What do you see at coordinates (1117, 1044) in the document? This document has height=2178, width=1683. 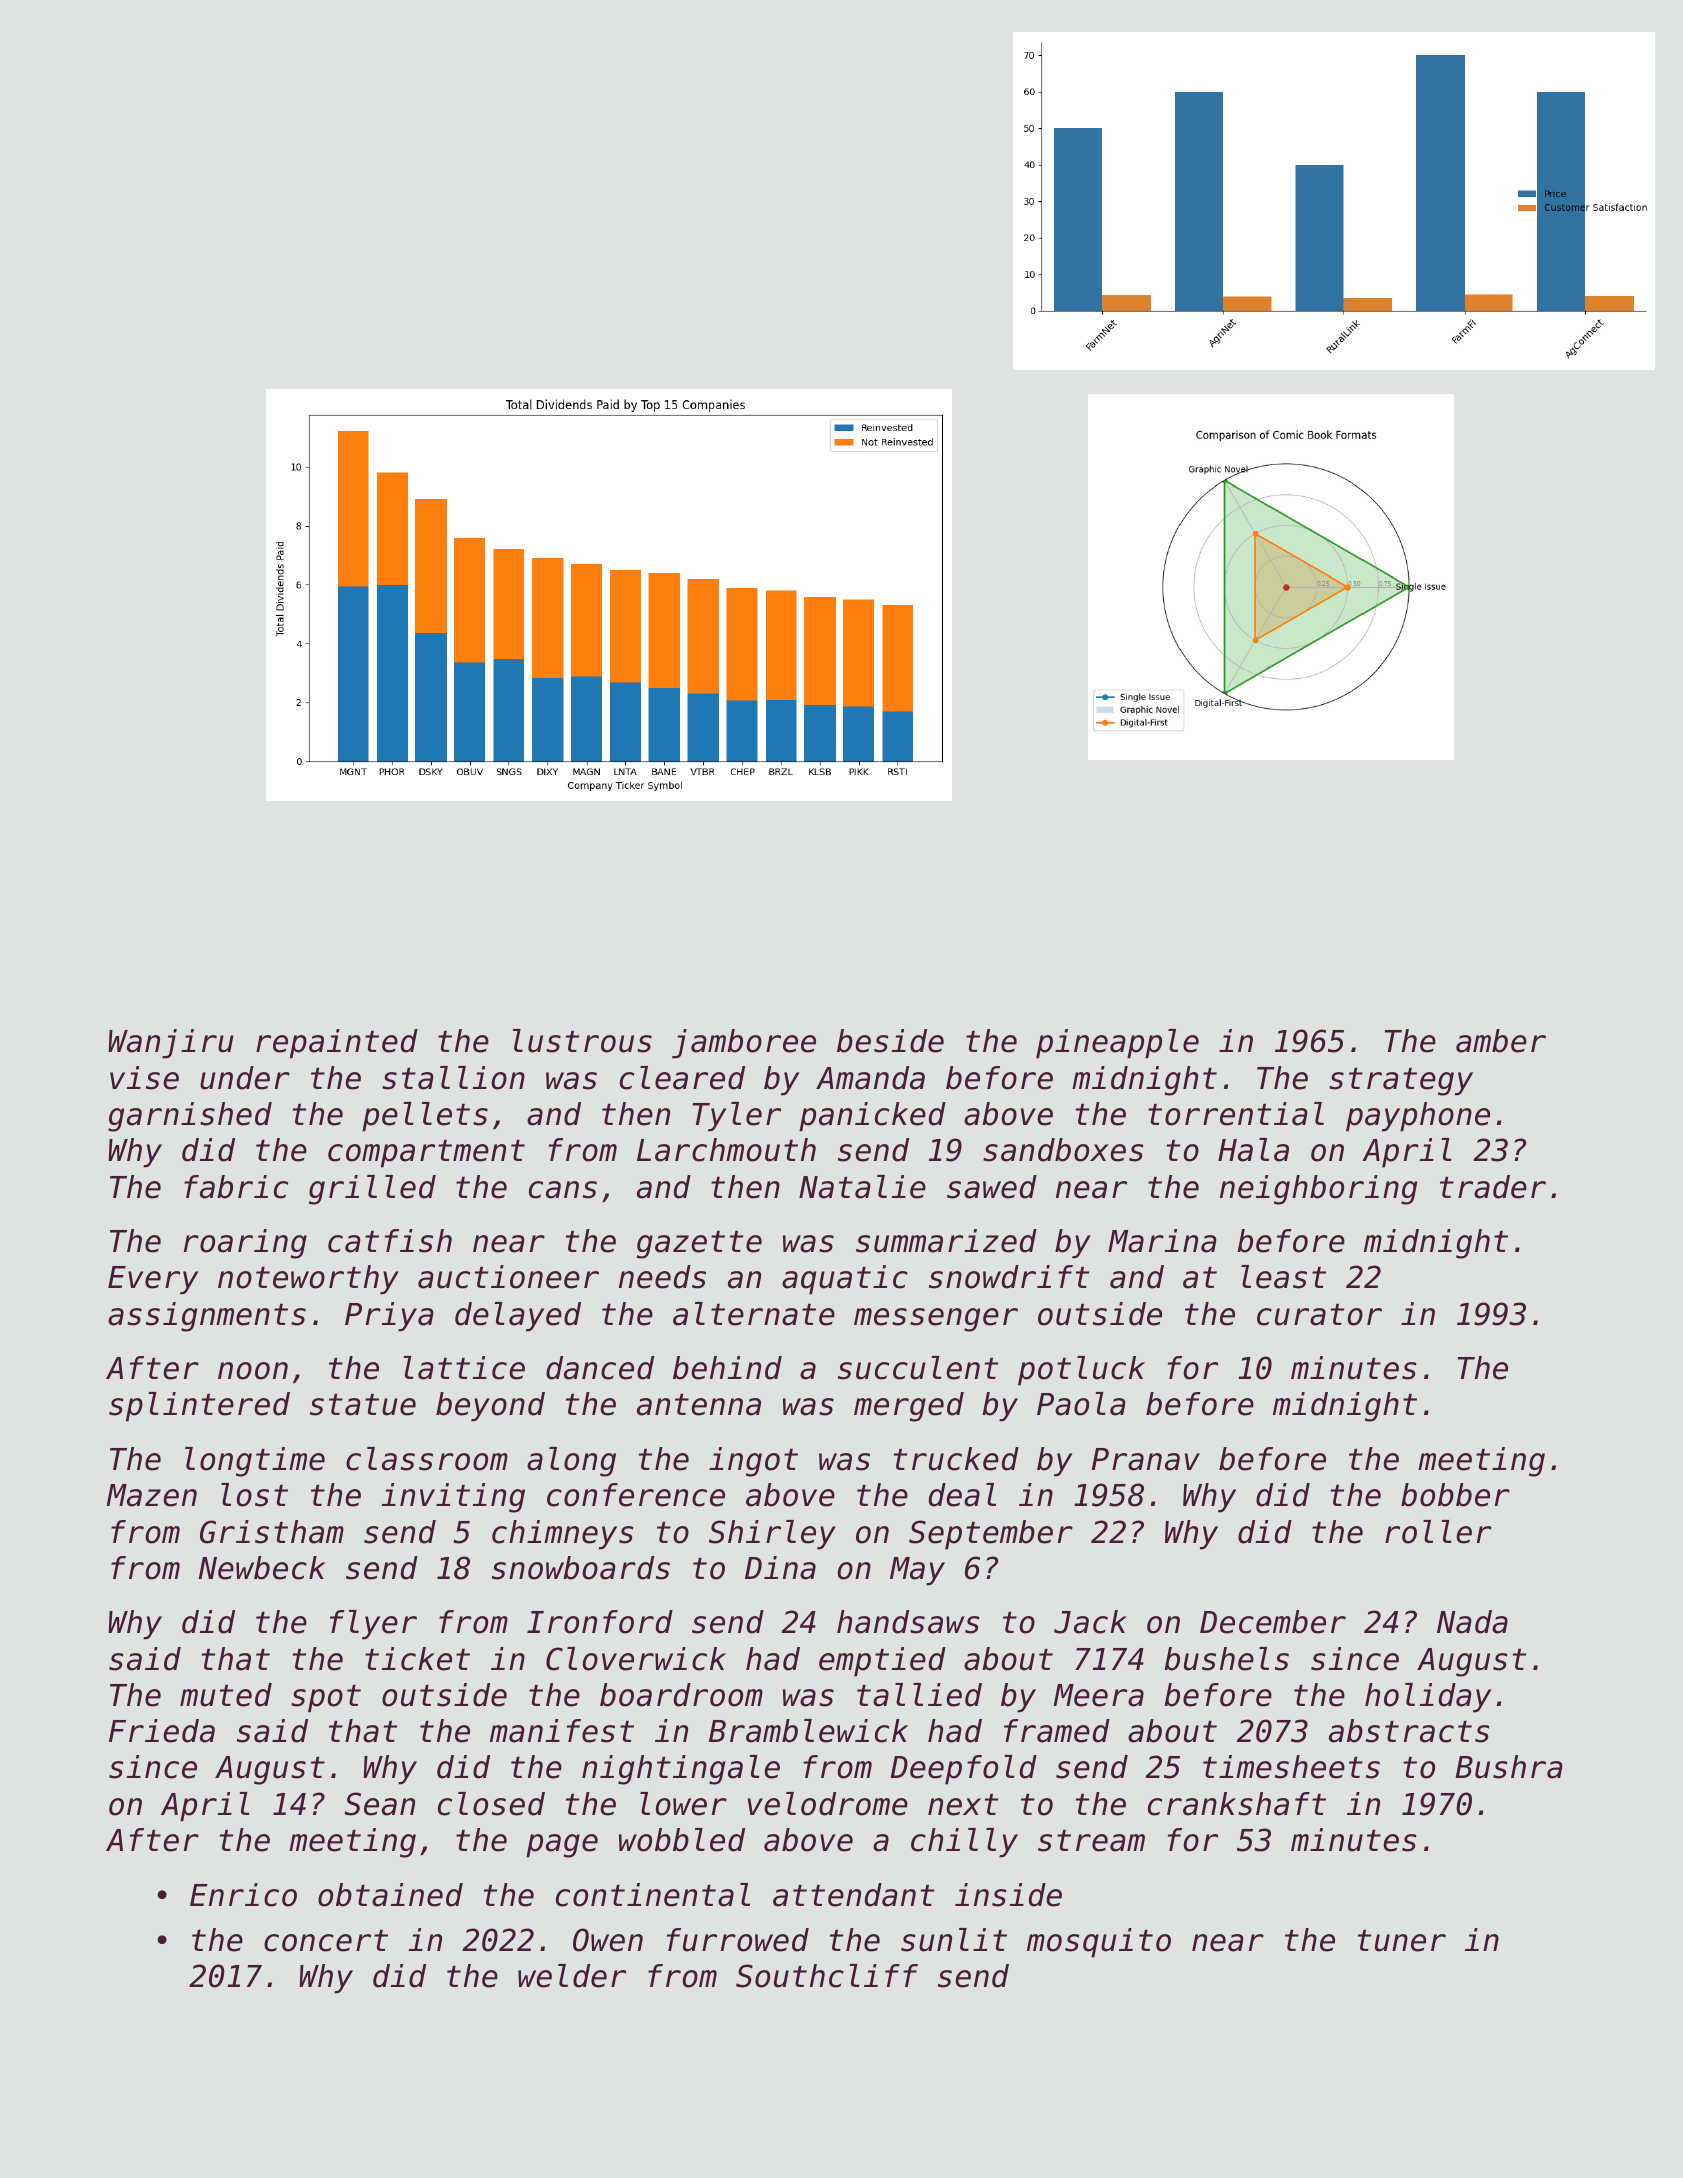 I see `pineapple` at bounding box center [1117, 1044].
